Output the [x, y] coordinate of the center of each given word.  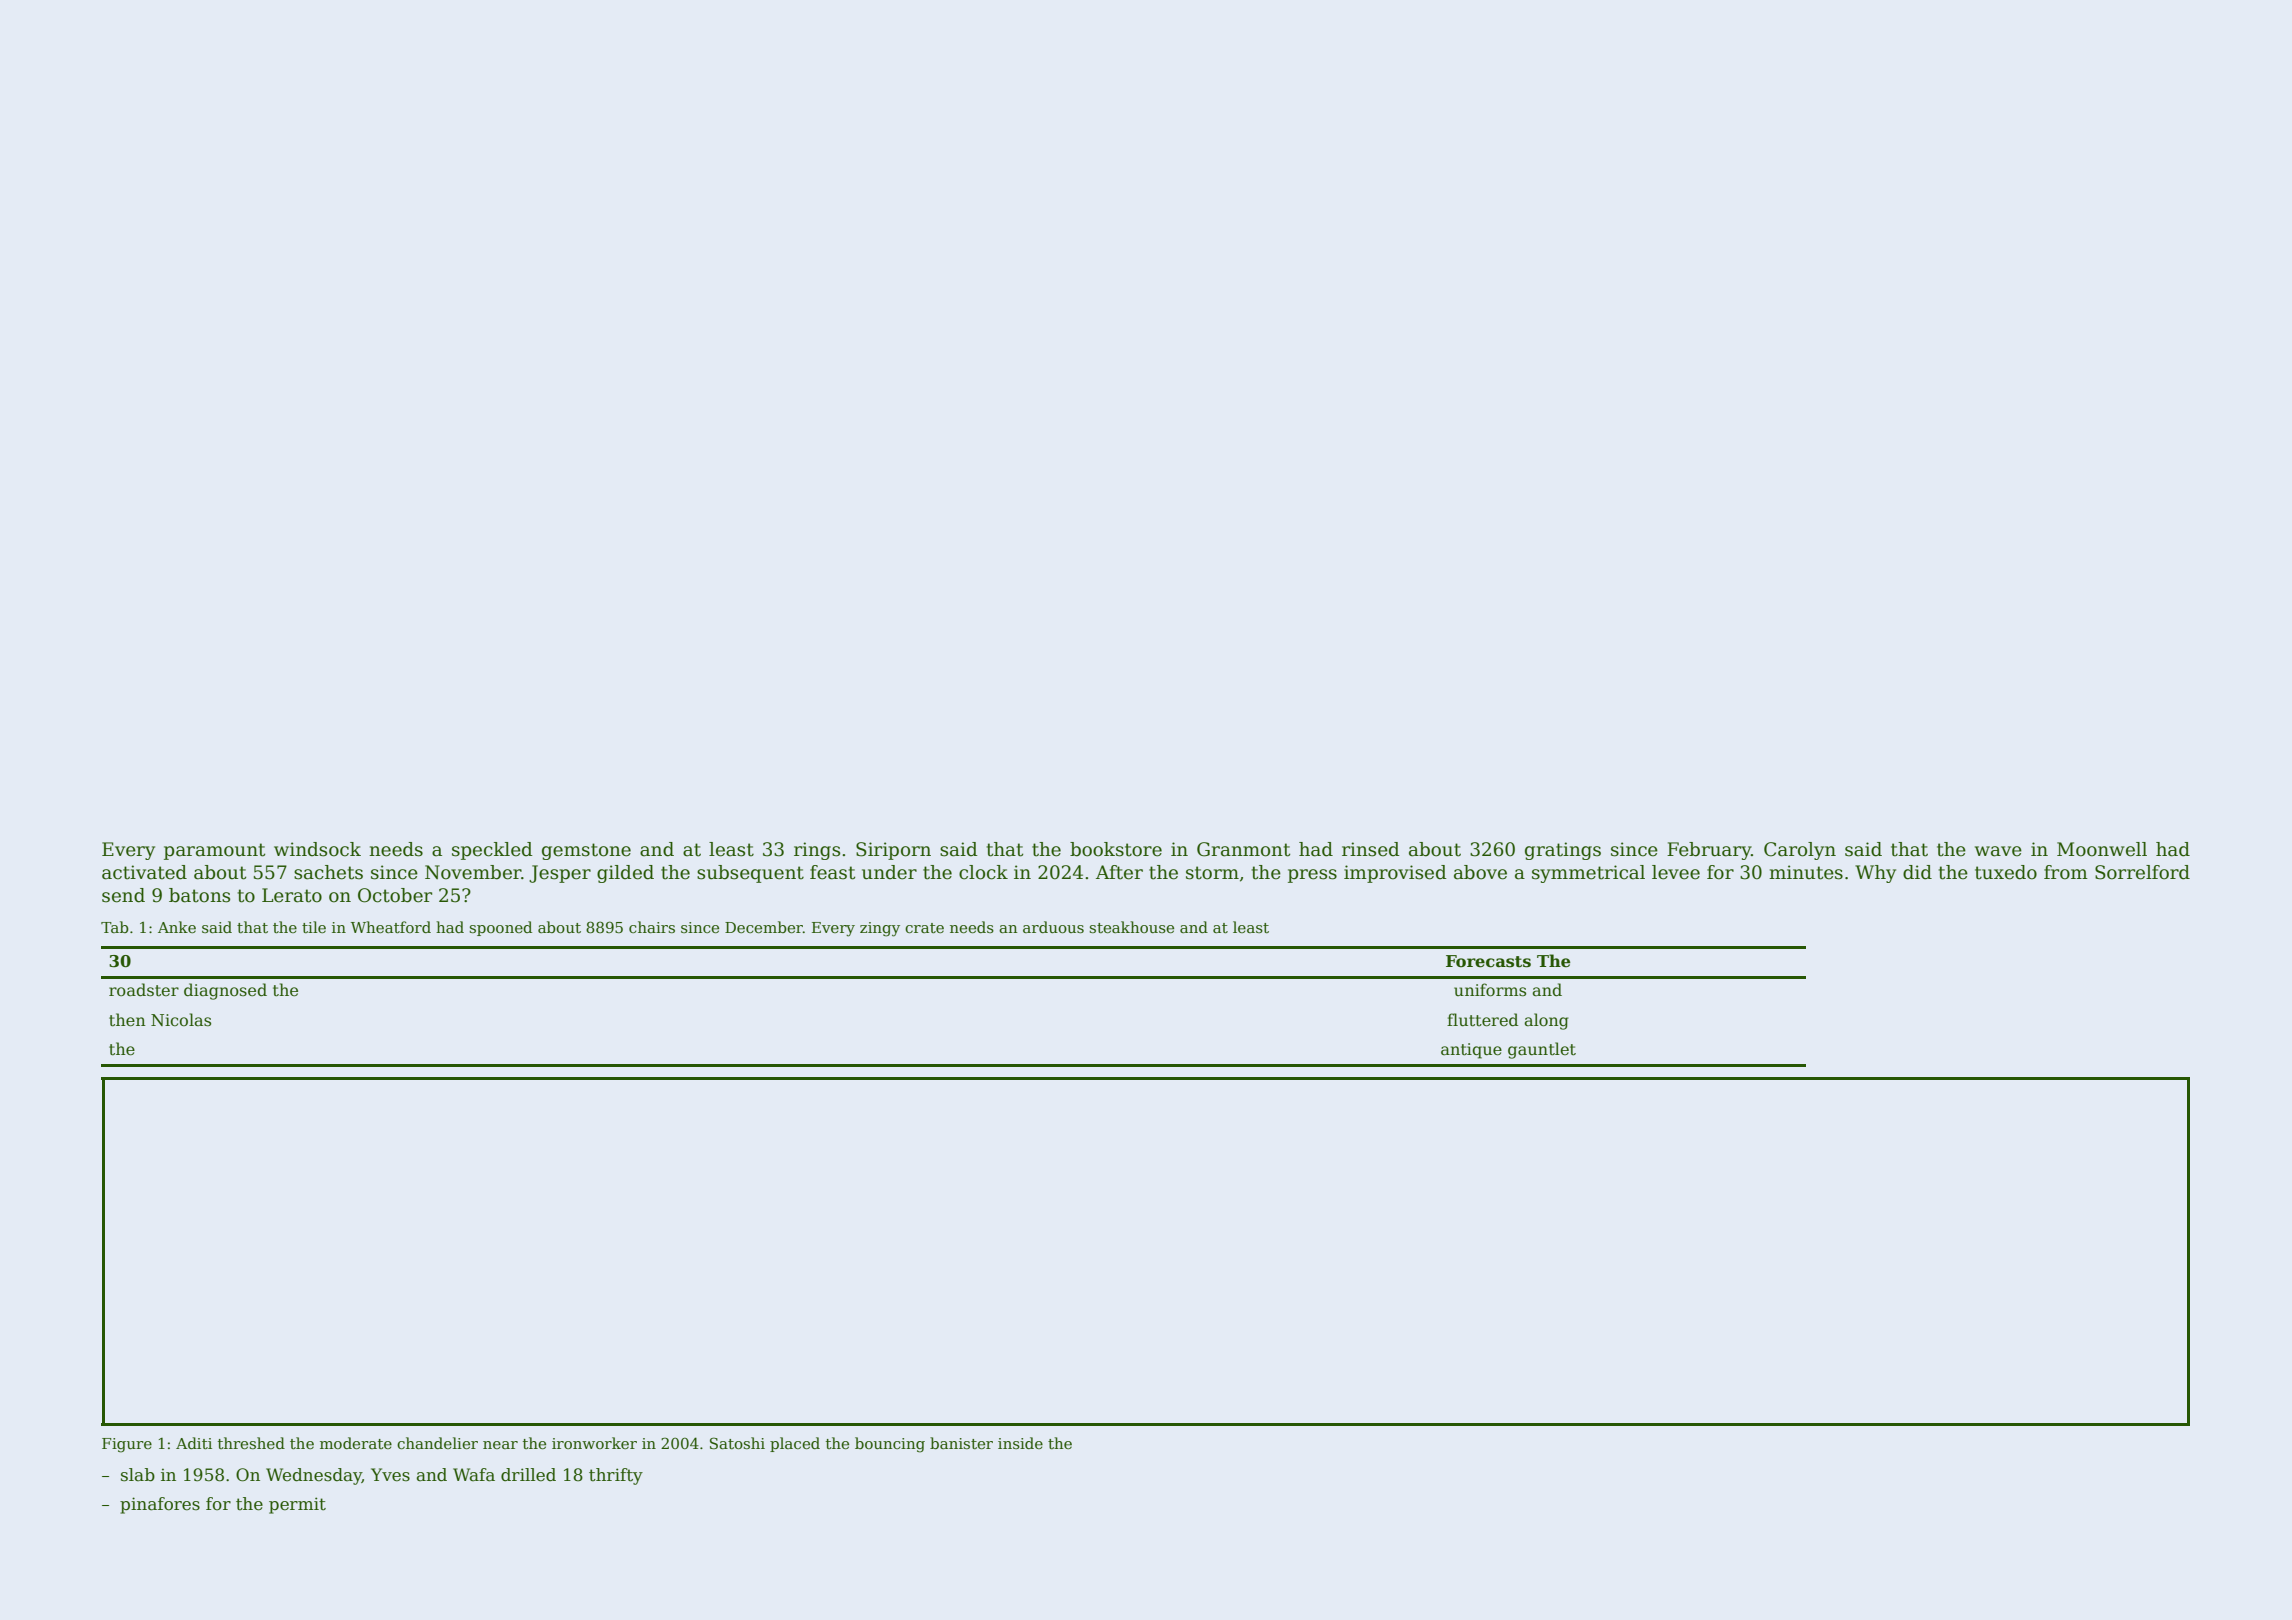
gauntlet [1542, 1050]
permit [297, 1505]
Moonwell [2102, 849]
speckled [492, 851]
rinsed [1371, 849]
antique [1471, 1051]
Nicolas [181, 1019]
